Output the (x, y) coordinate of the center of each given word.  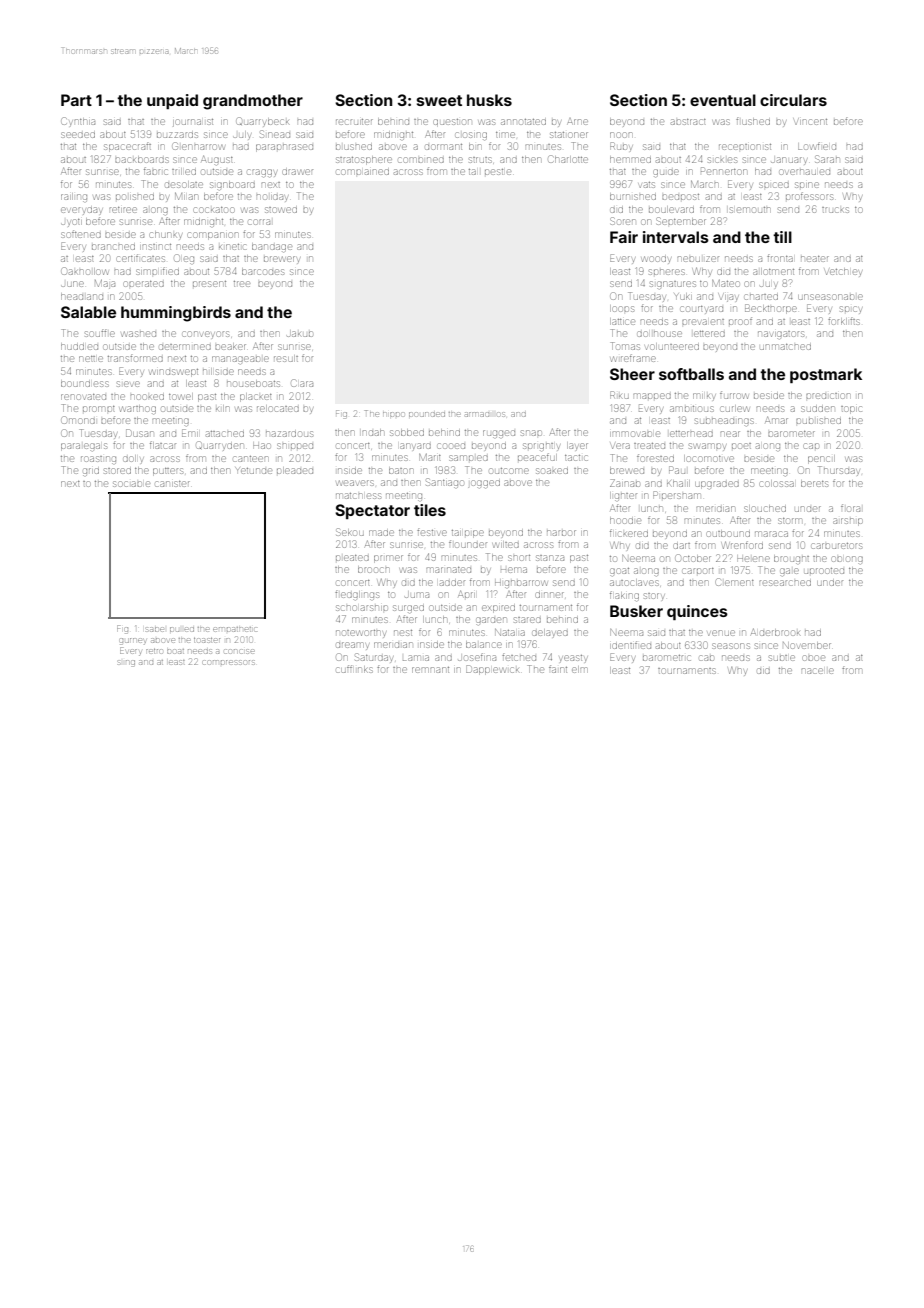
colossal (777, 483)
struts (480, 160)
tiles (430, 510)
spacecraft (127, 147)
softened (81, 234)
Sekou (350, 532)
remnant (430, 670)
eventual (723, 100)
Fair (624, 237)
